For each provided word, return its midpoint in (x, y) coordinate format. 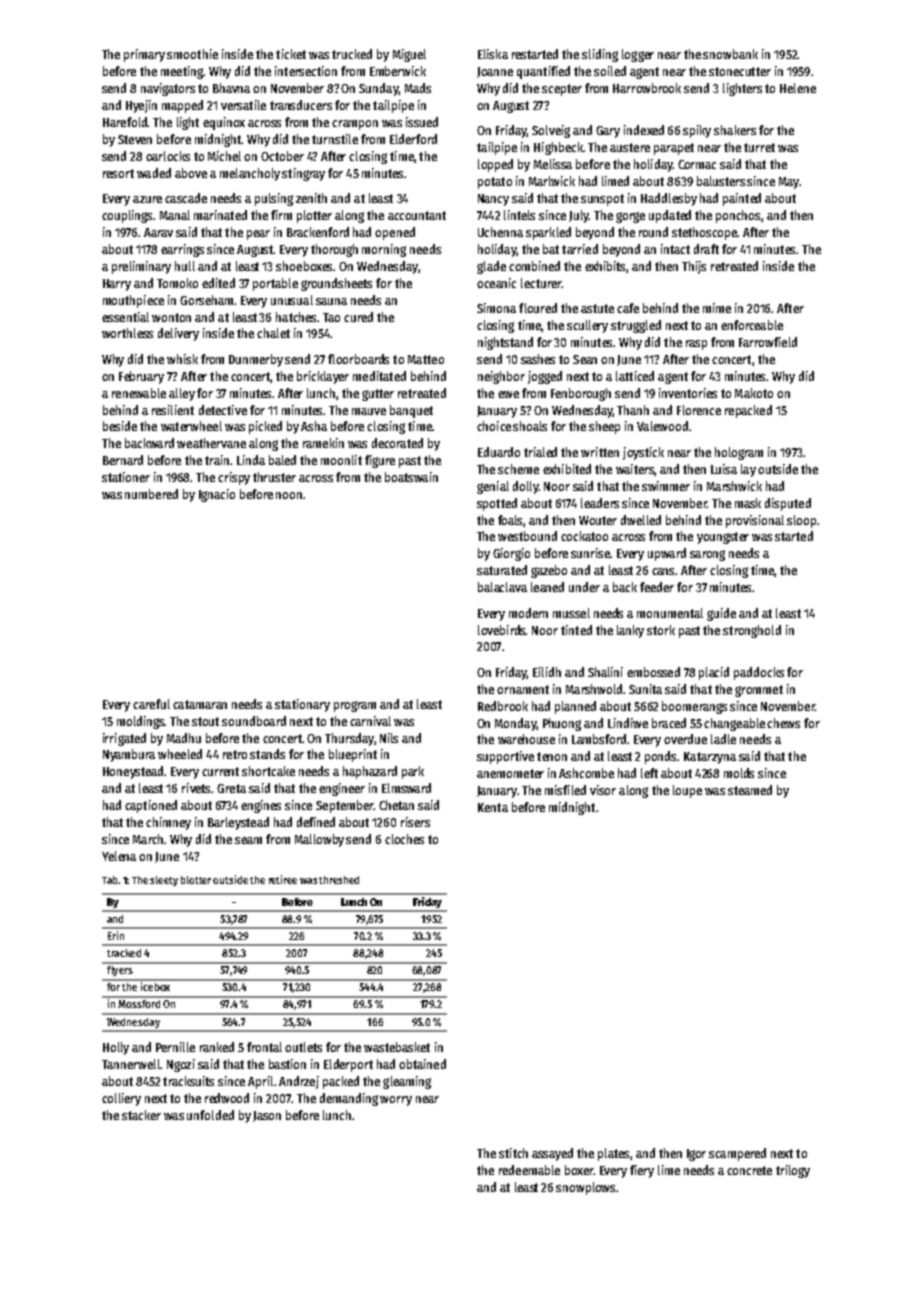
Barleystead (238, 823)
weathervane (211, 443)
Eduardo (499, 452)
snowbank (730, 54)
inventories (688, 393)
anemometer (510, 773)
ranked (217, 1047)
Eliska (493, 54)
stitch (513, 1153)
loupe (687, 791)
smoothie (192, 54)
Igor (696, 1155)
